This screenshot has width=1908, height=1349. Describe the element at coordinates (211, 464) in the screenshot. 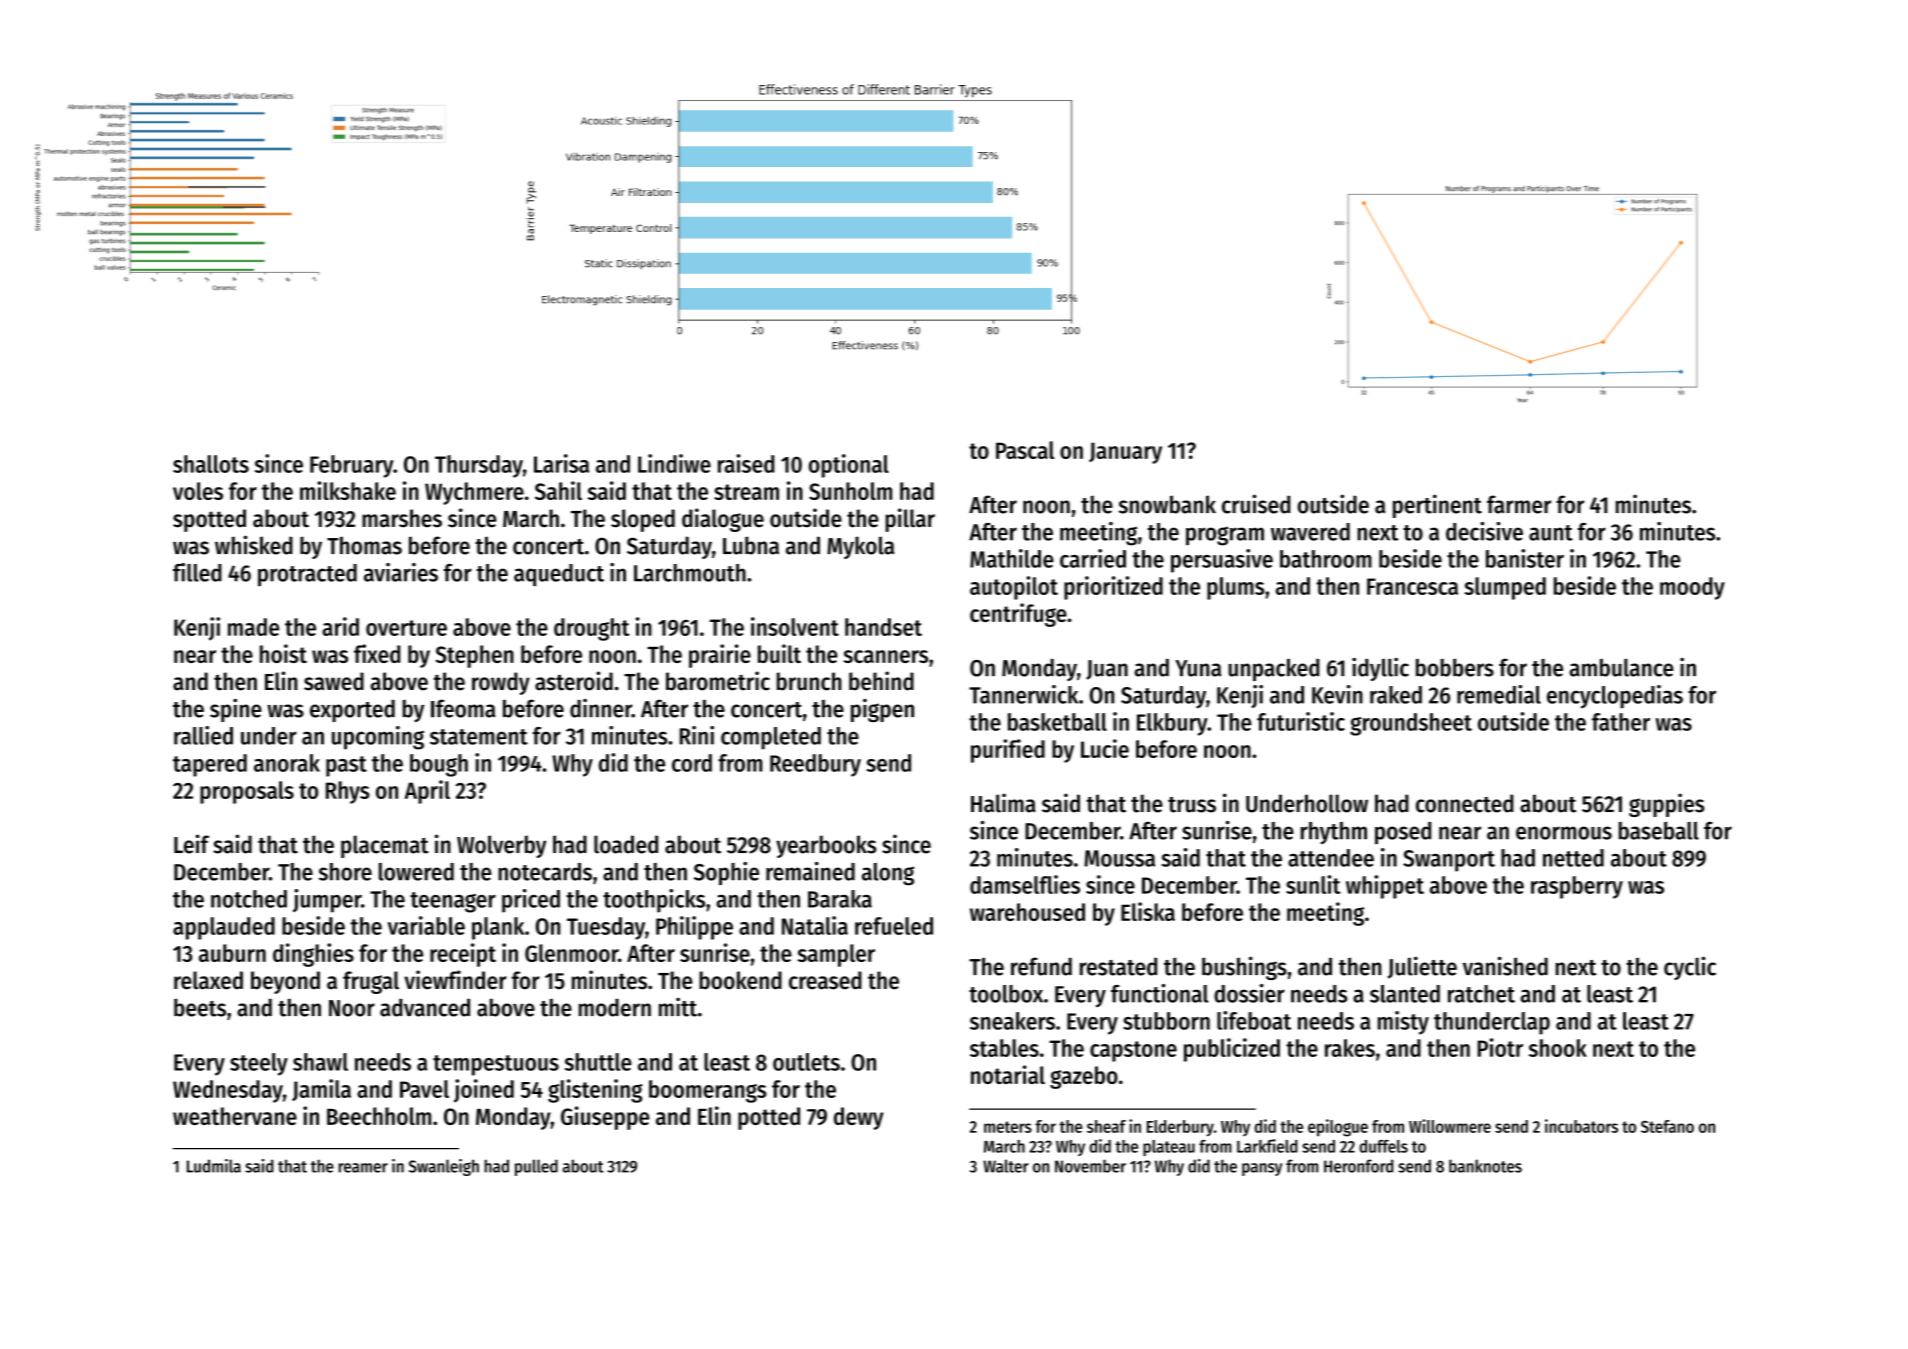

I see `shallots` at that location.
